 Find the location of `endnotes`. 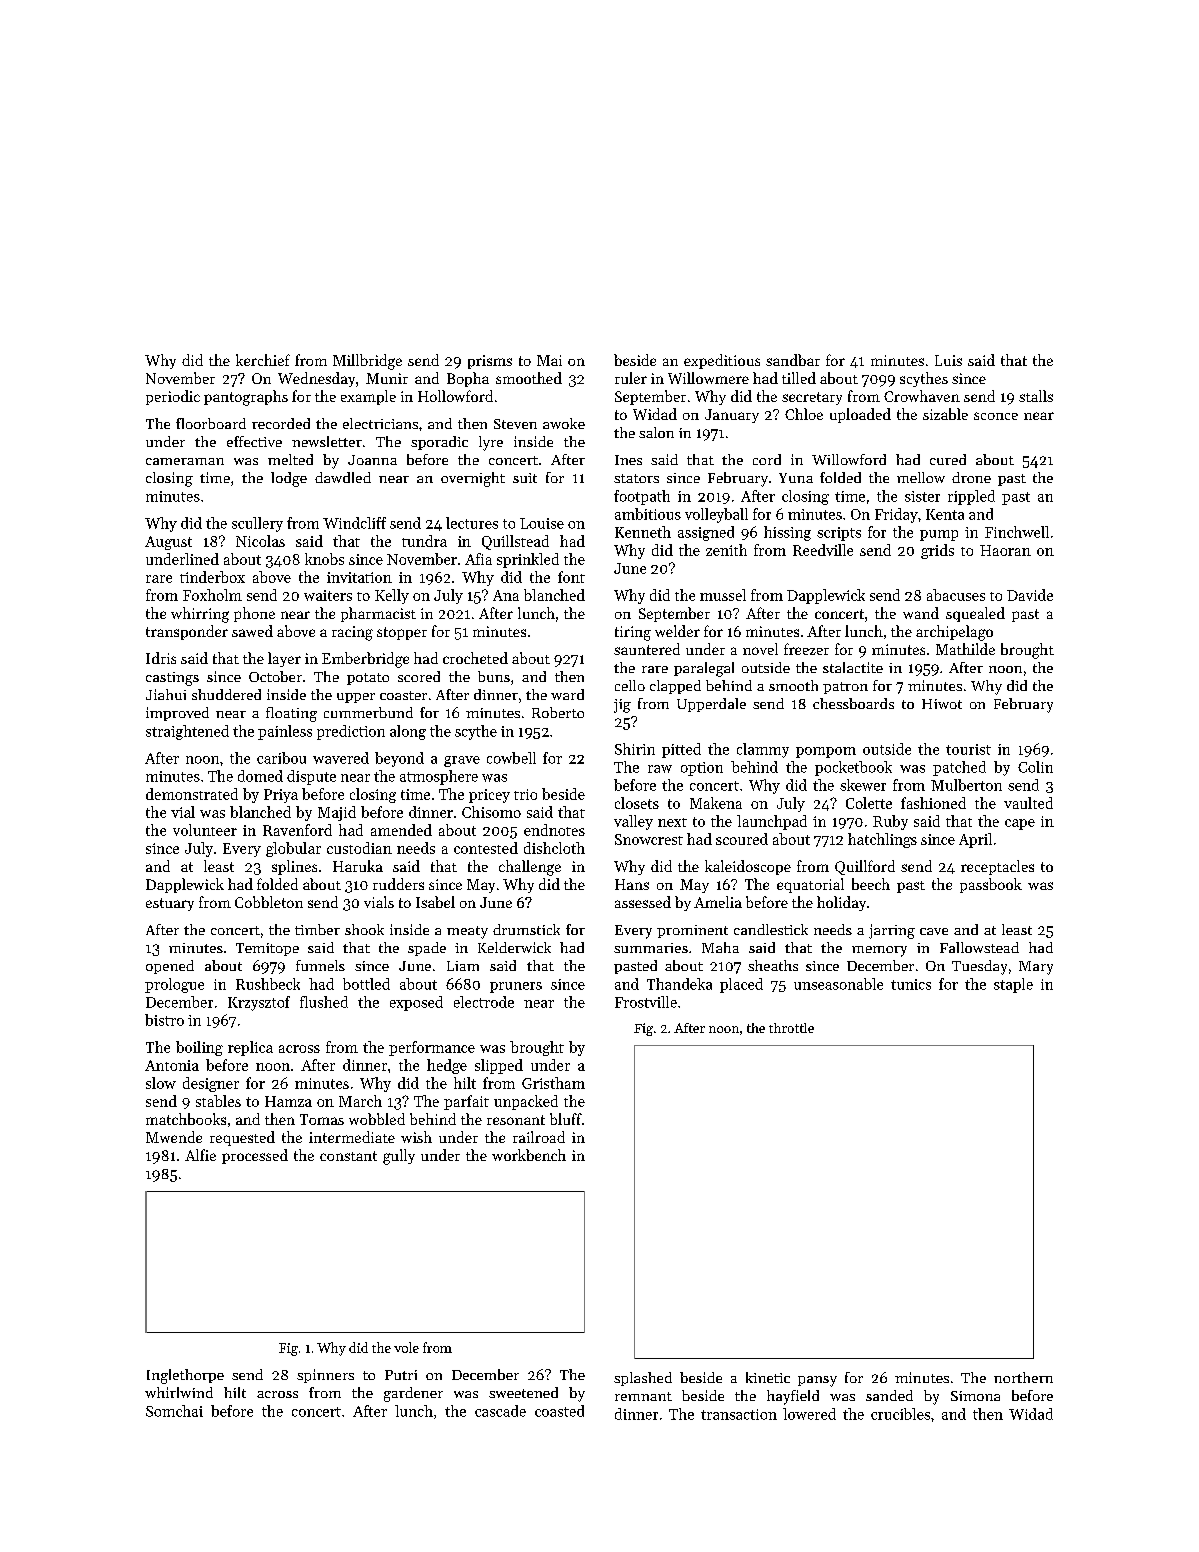

endnotes is located at coordinates (554, 830).
